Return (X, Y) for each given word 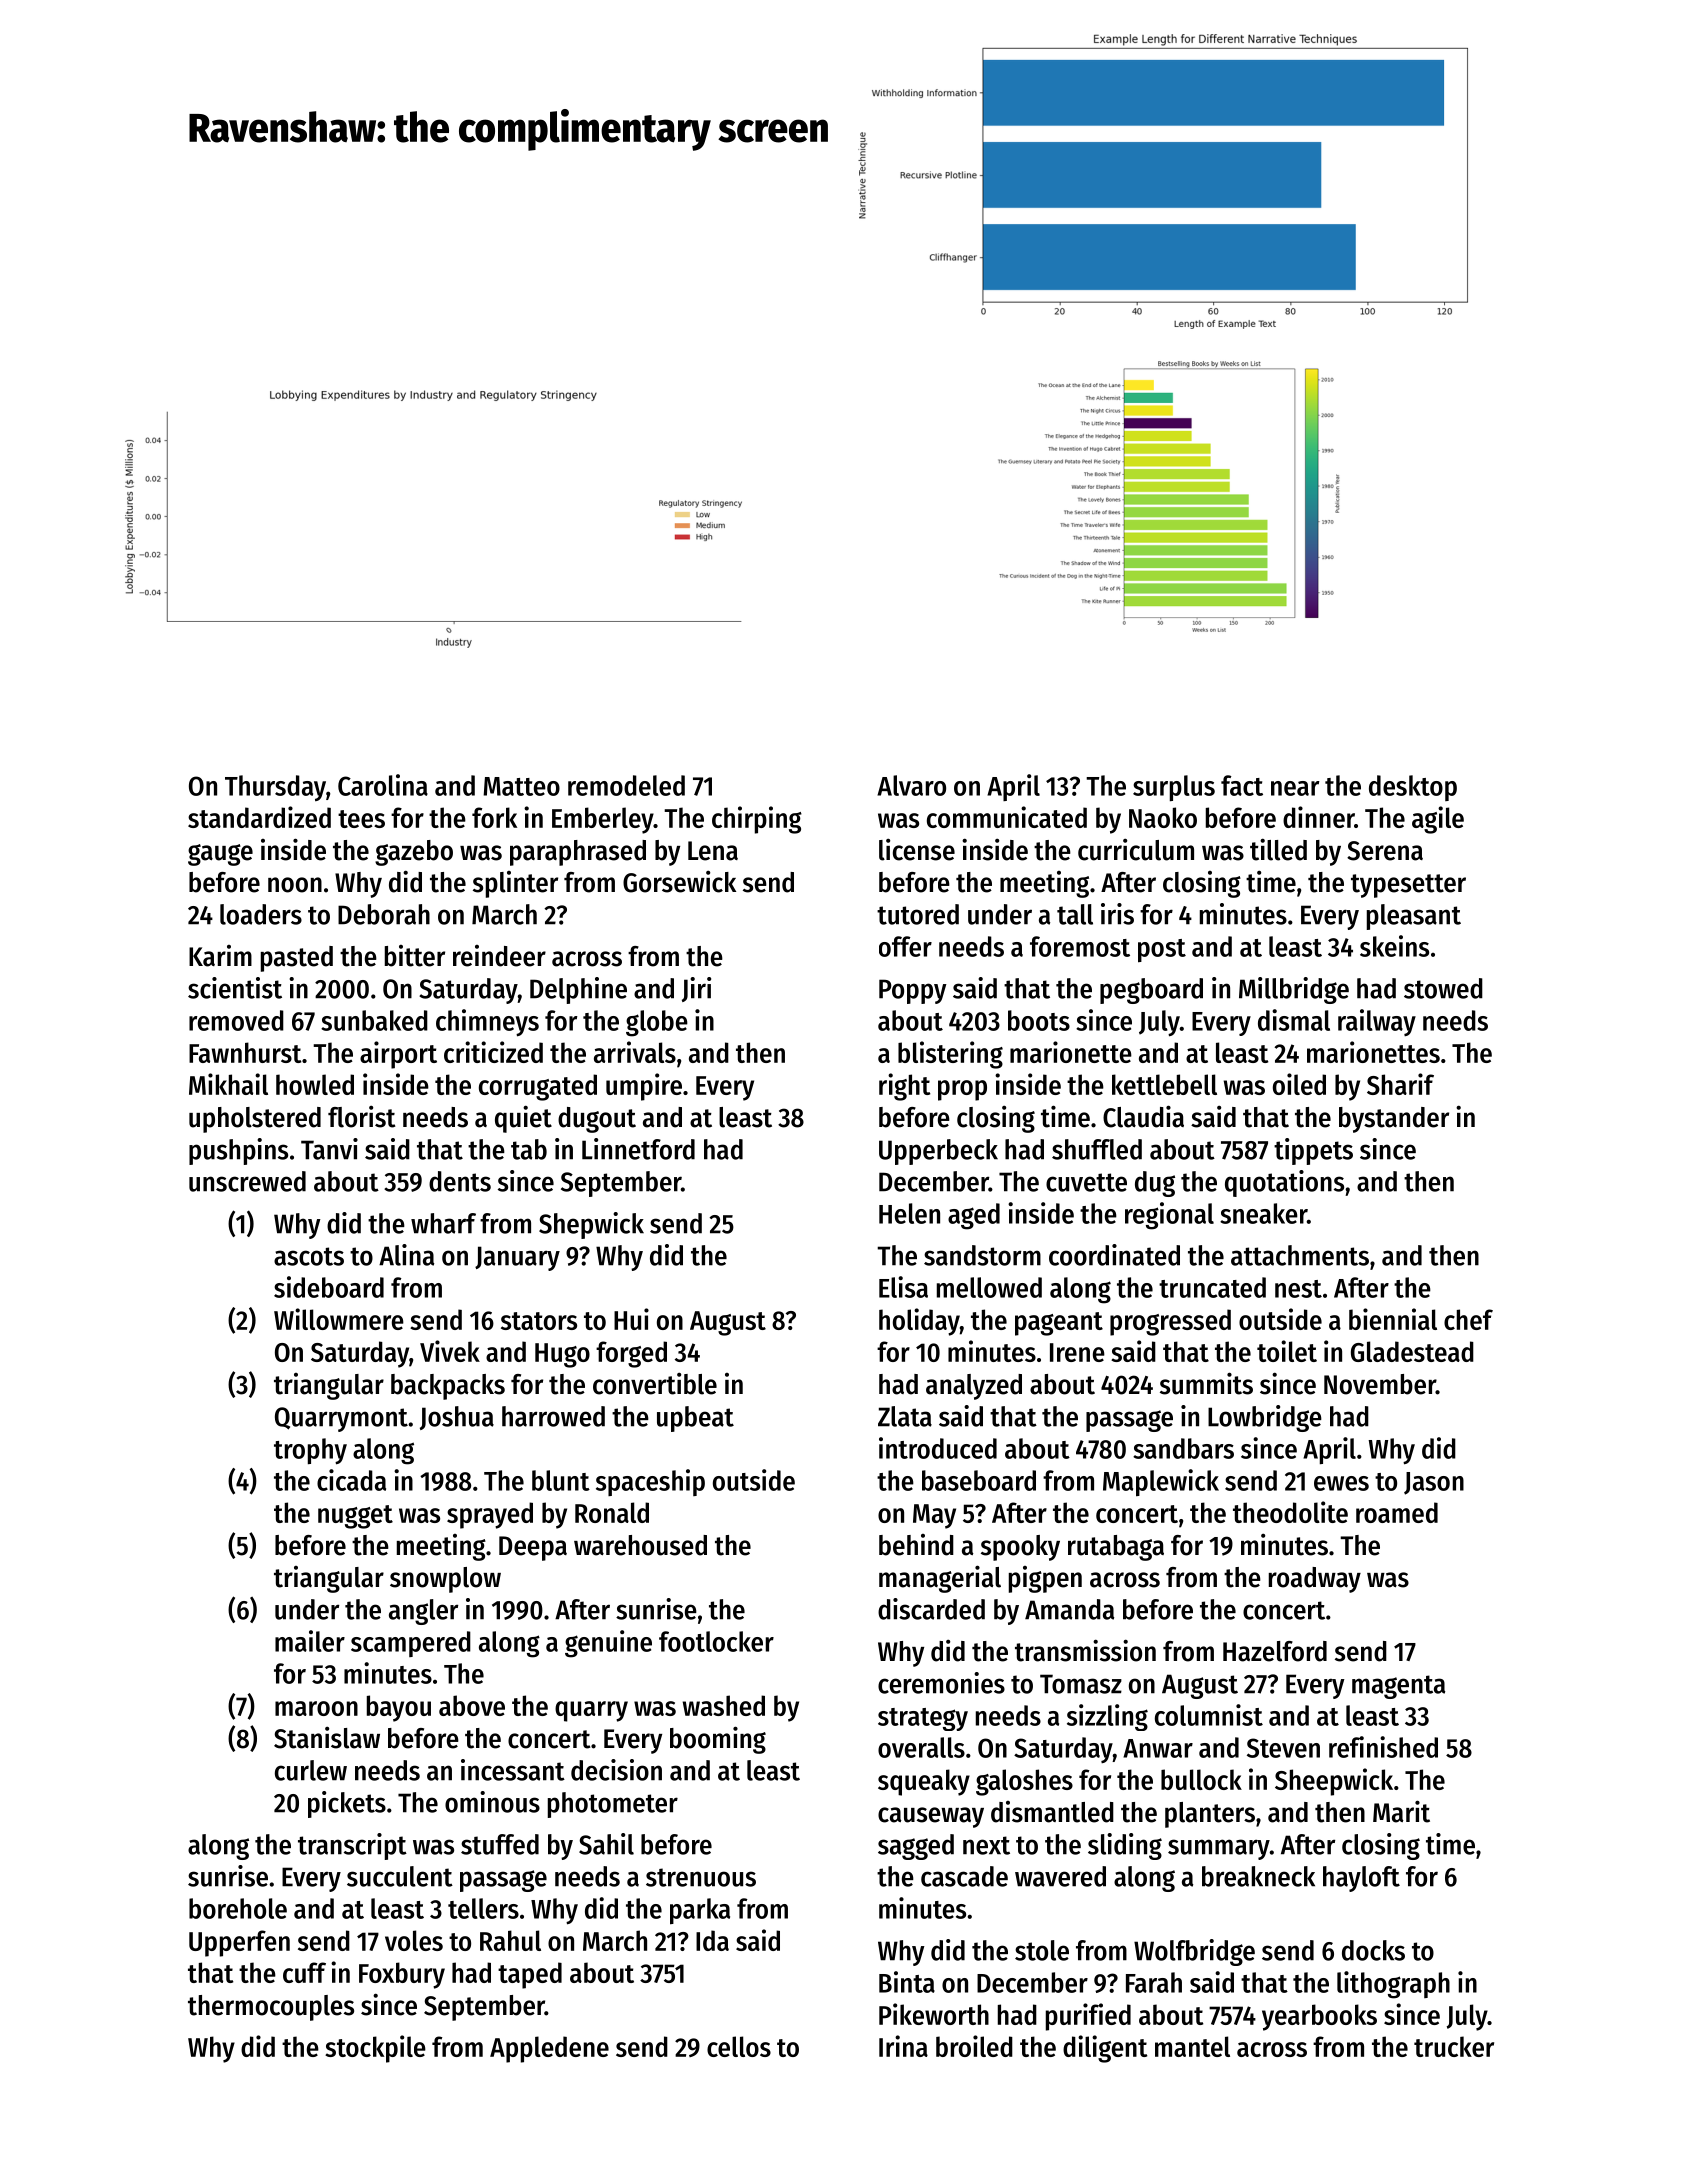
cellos (739, 2046)
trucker (1454, 2046)
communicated (1007, 817)
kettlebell (1164, 1084)
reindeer (499, 956)
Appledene (549, 2049)
